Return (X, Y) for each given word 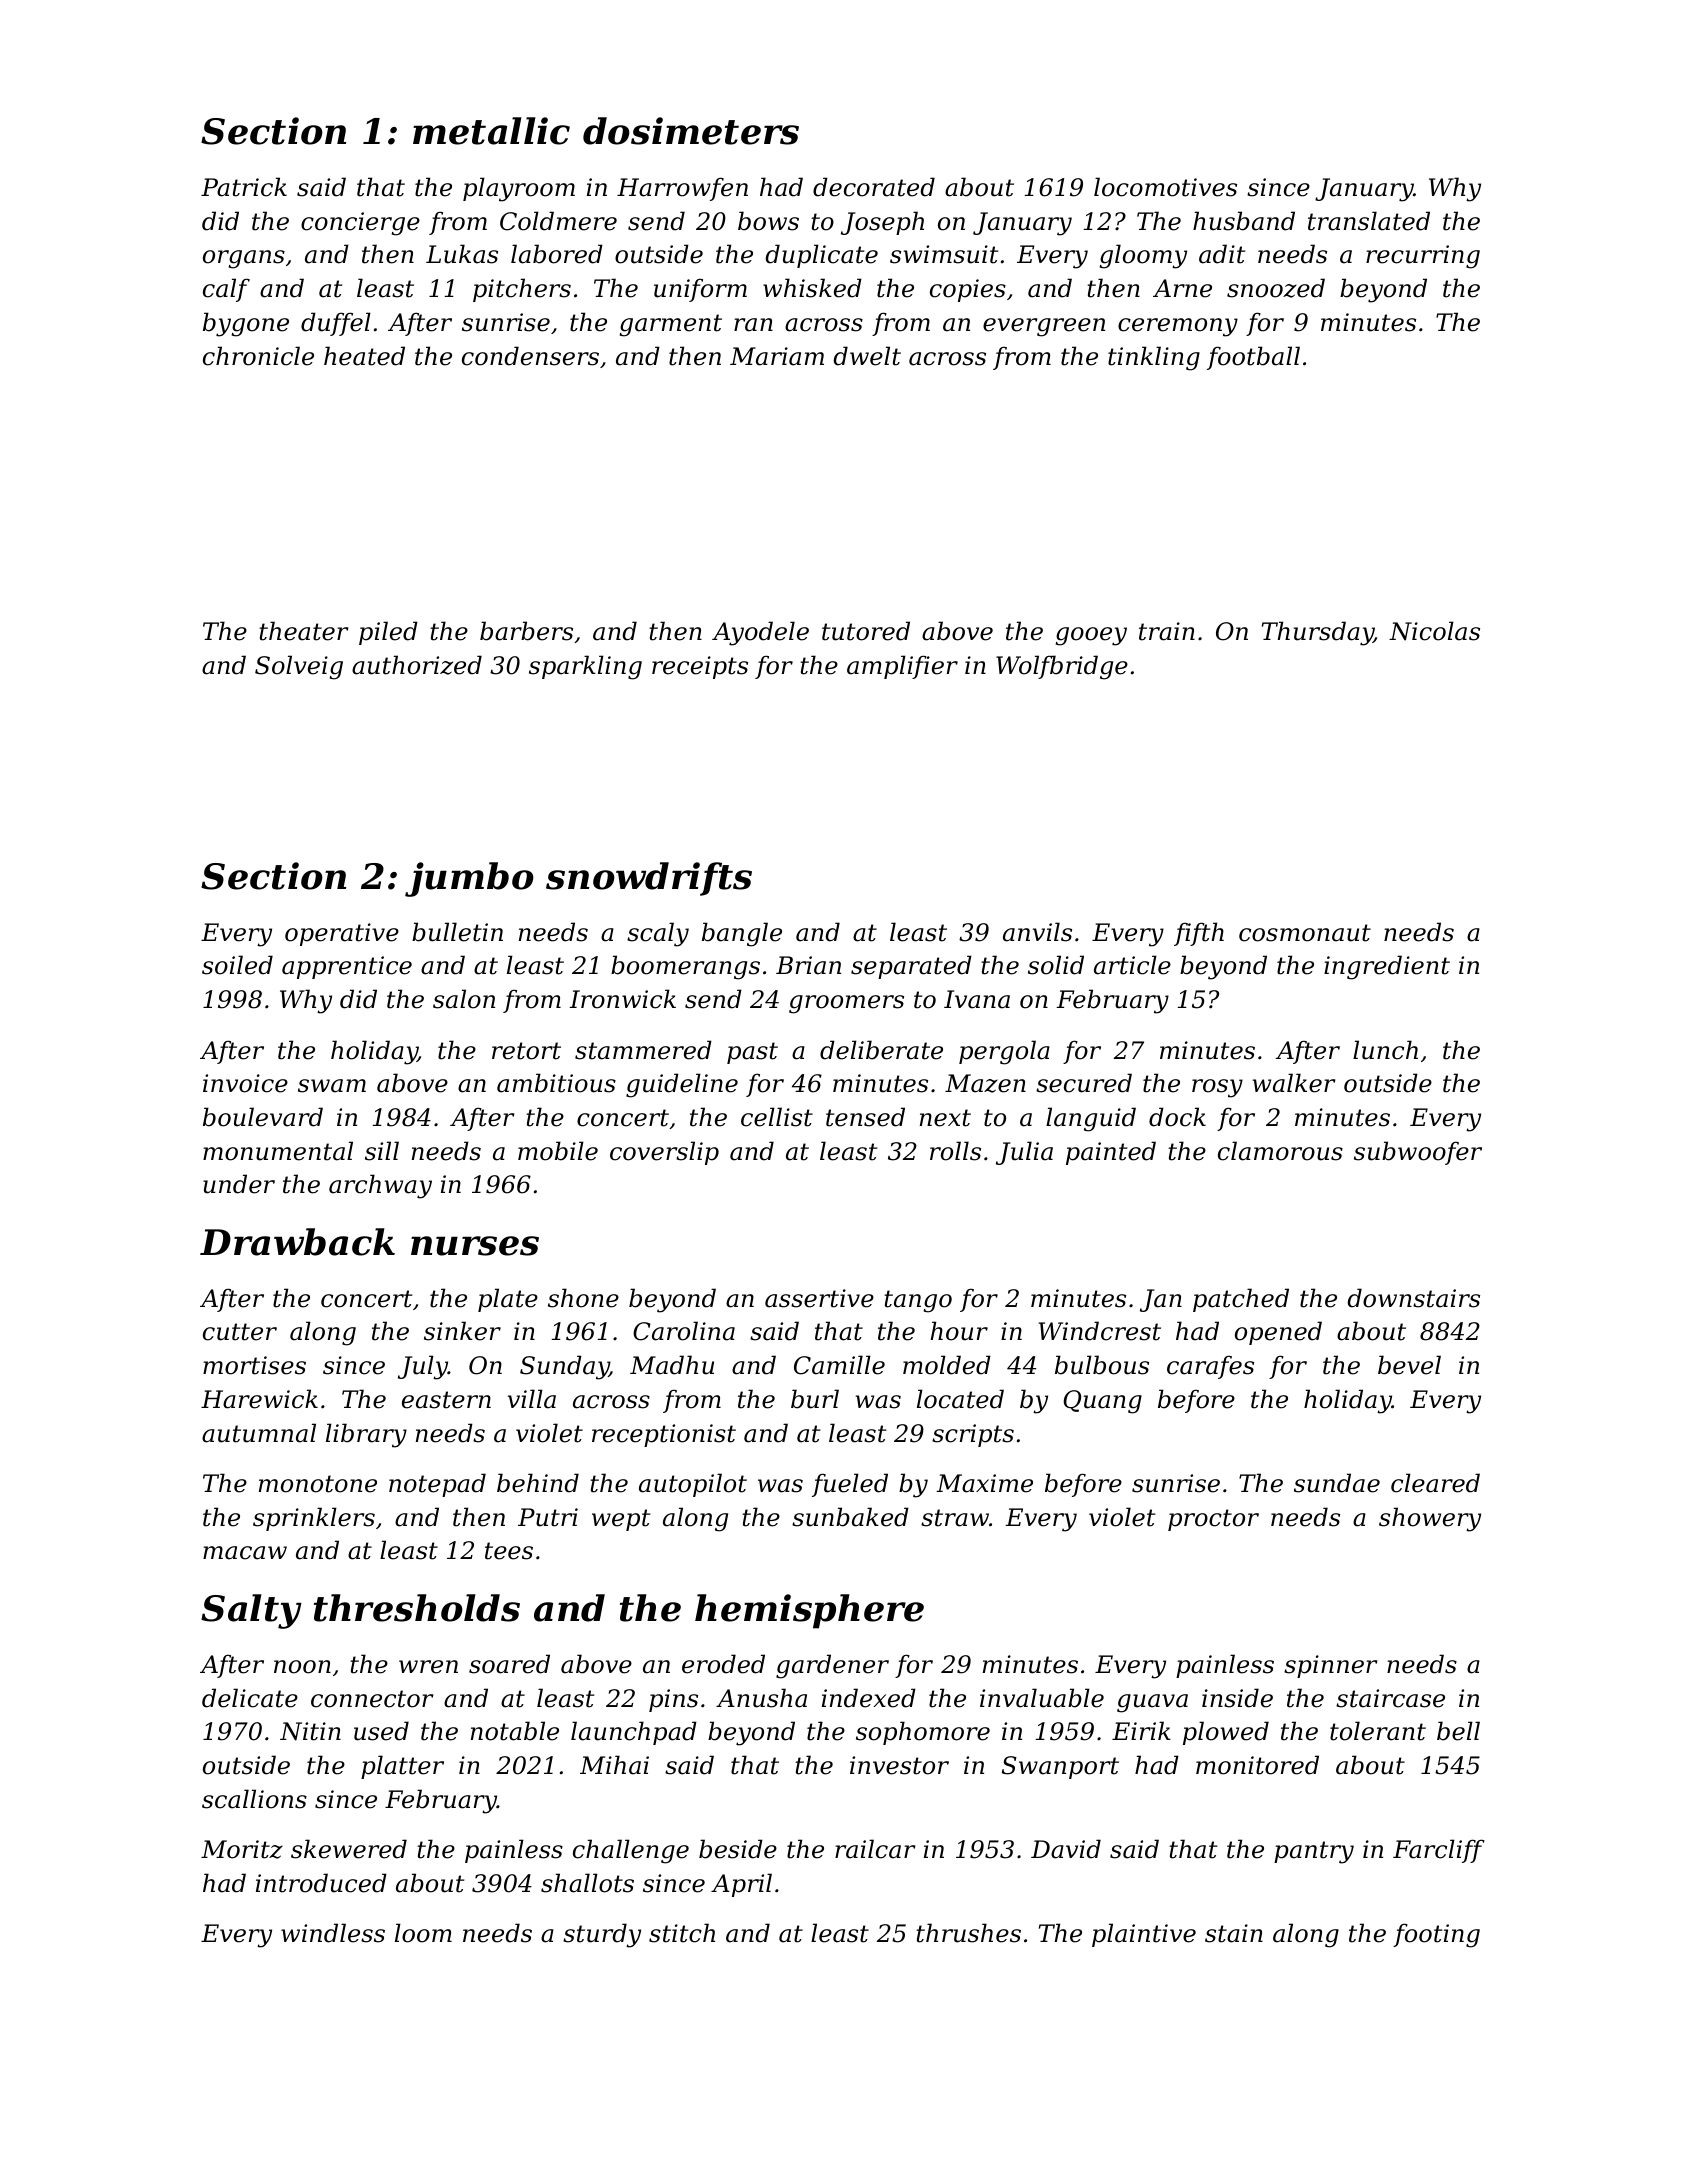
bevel (1409, 1365)
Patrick (244, 187)
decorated (874, 187)
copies (968, 290)
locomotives (1165, 187)
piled (388, 633)
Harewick (259, 1399)
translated (1369, 221)
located (960, 1399)
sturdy (602, 1935)
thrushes (968, 1933)
